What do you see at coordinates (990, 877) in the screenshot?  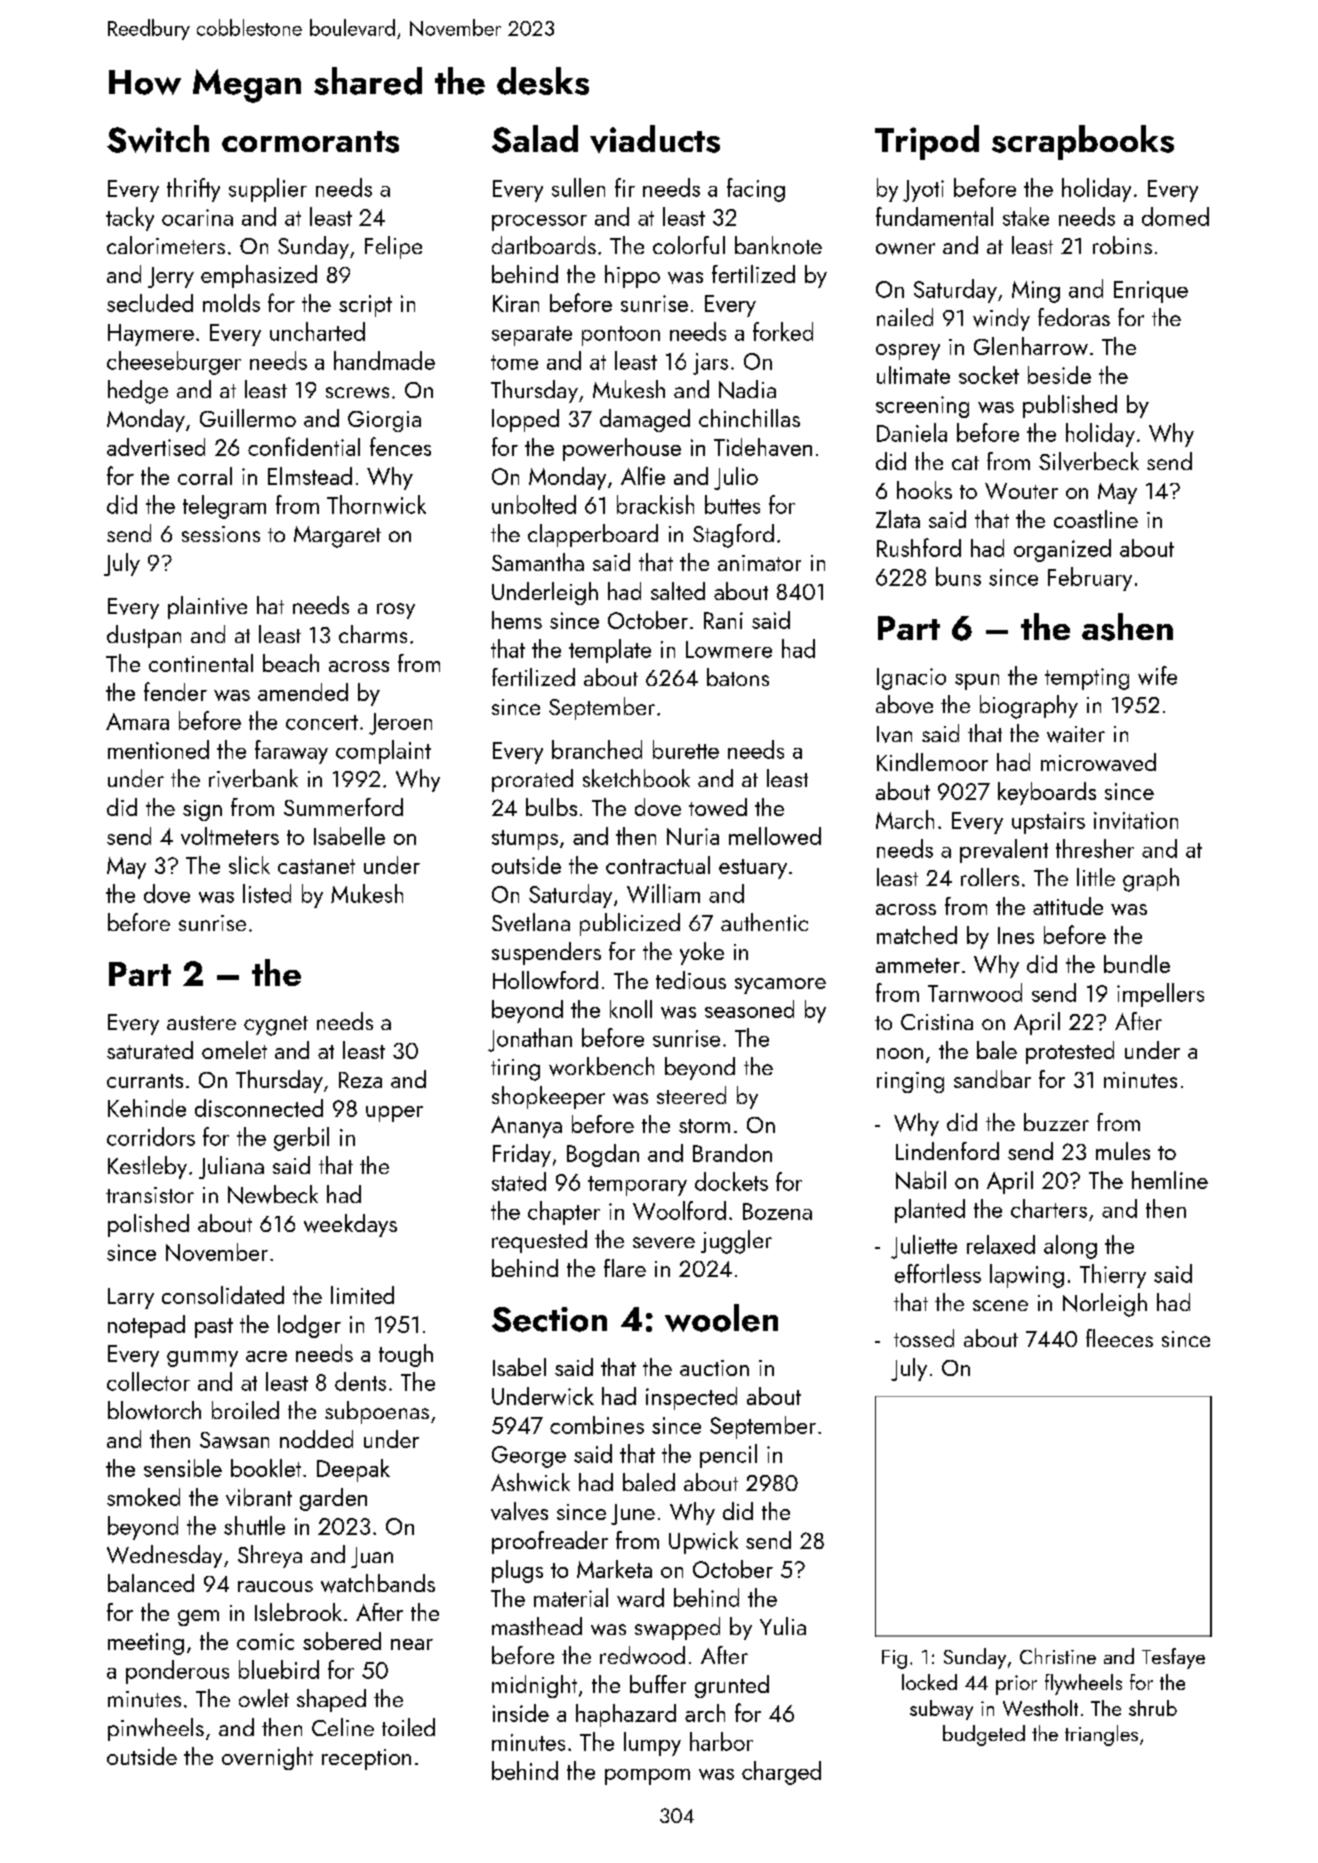 I see `rollers` at bounding box center [990, 877].
